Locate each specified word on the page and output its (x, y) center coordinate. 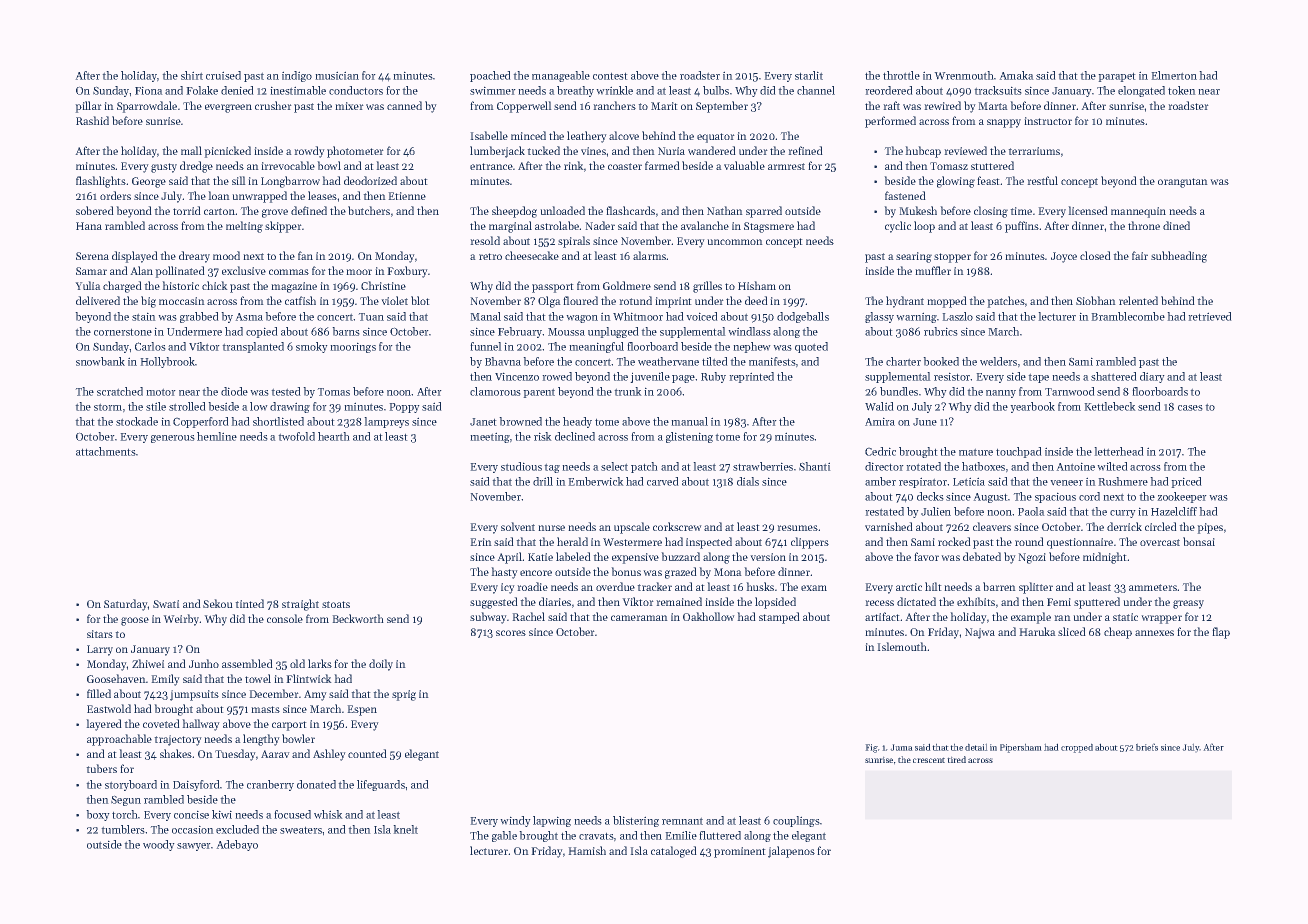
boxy (98, 815)
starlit (809, 75)
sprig (404, 695)
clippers (810, 543)
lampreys (386, 422)
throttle (901, 75)
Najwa (980, 633)
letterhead (1119, 451)
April (510, 558)
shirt (192, 75)
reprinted (751, 377)
